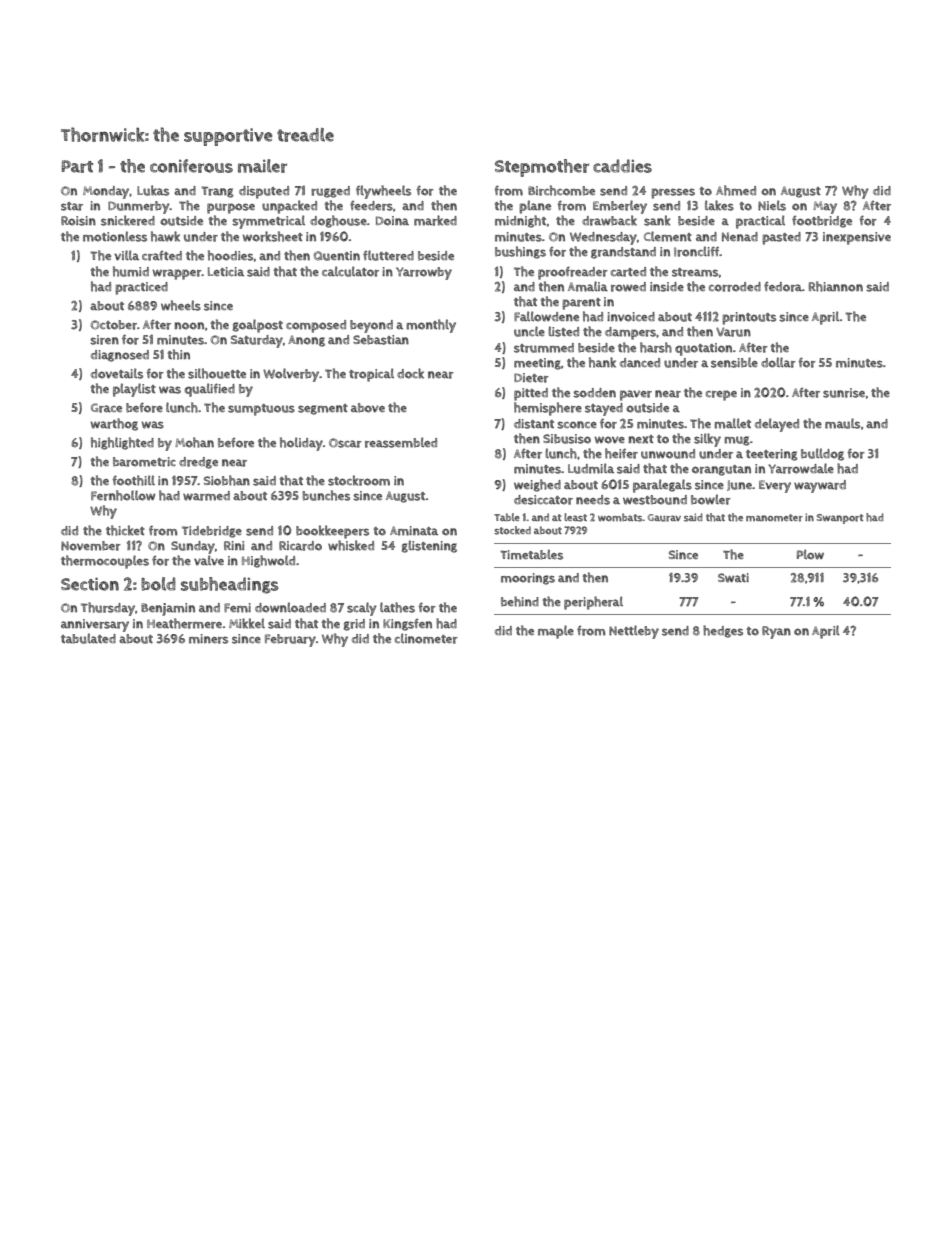 The width and height of the document is (952, 1233). I want to click on mailer, so click(262, 166).
